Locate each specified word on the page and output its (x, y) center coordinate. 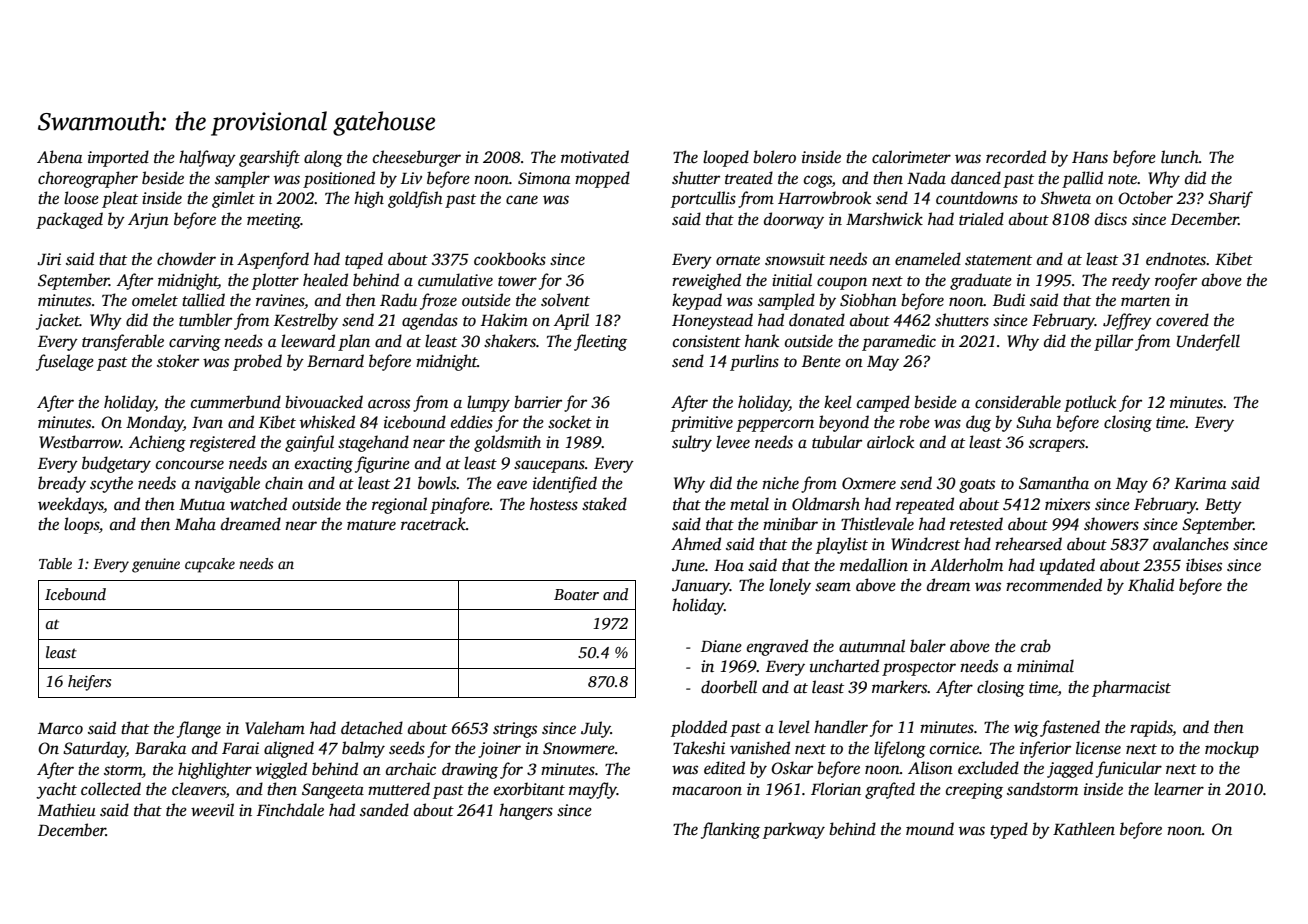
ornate (738, 260)
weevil (212, 810)
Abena (59, 157)
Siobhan (868, 300)
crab (1036, 646)
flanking (730, 830)
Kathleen (1084, 829)
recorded (1016, 157)
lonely (790, 586)
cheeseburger (417, 158)
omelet (155, 300)
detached (372, 728)
